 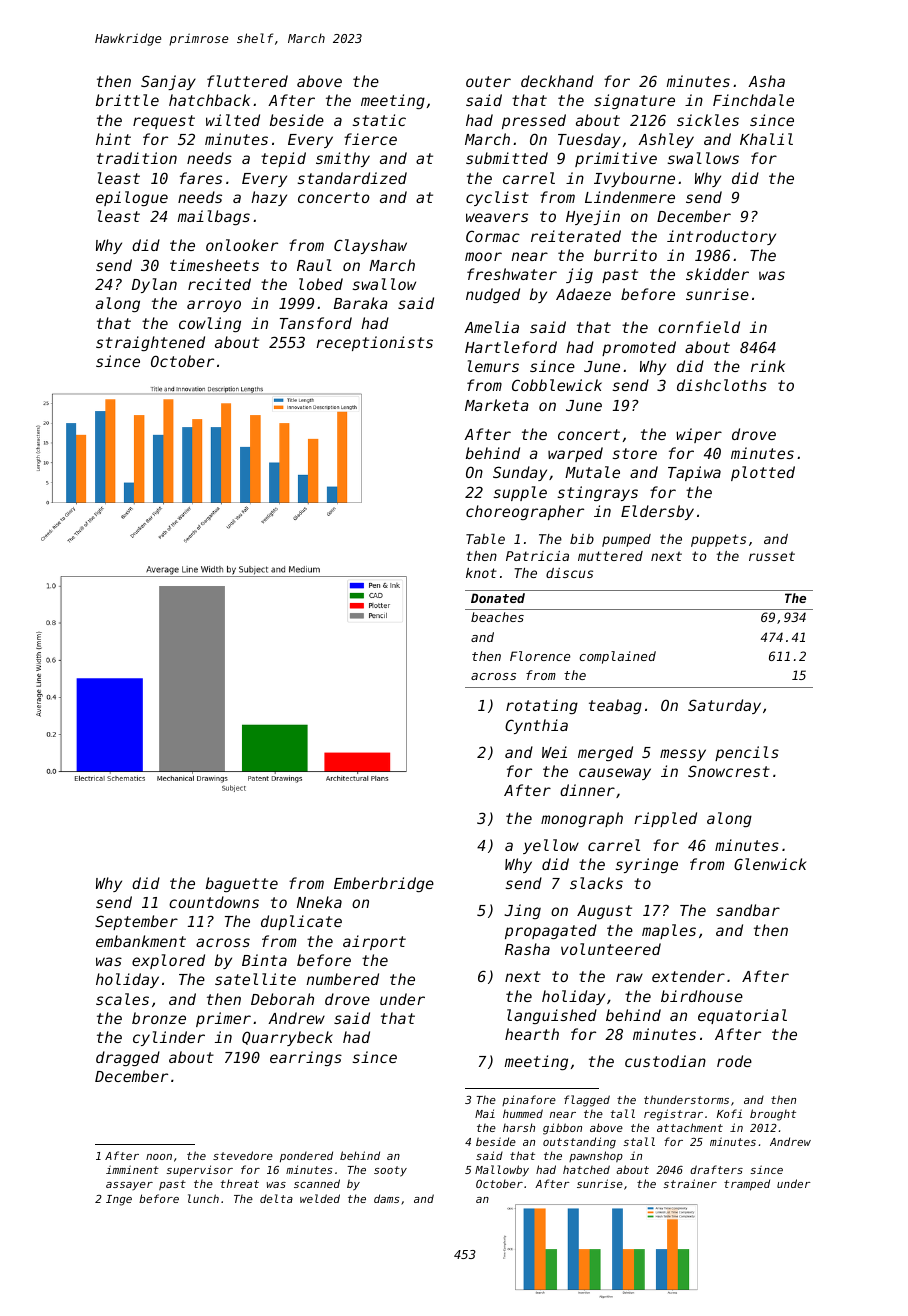 What do you see at coordinates (242, 884) in the screenshot?
I see `baguette` at bounding box center [242, 884].
